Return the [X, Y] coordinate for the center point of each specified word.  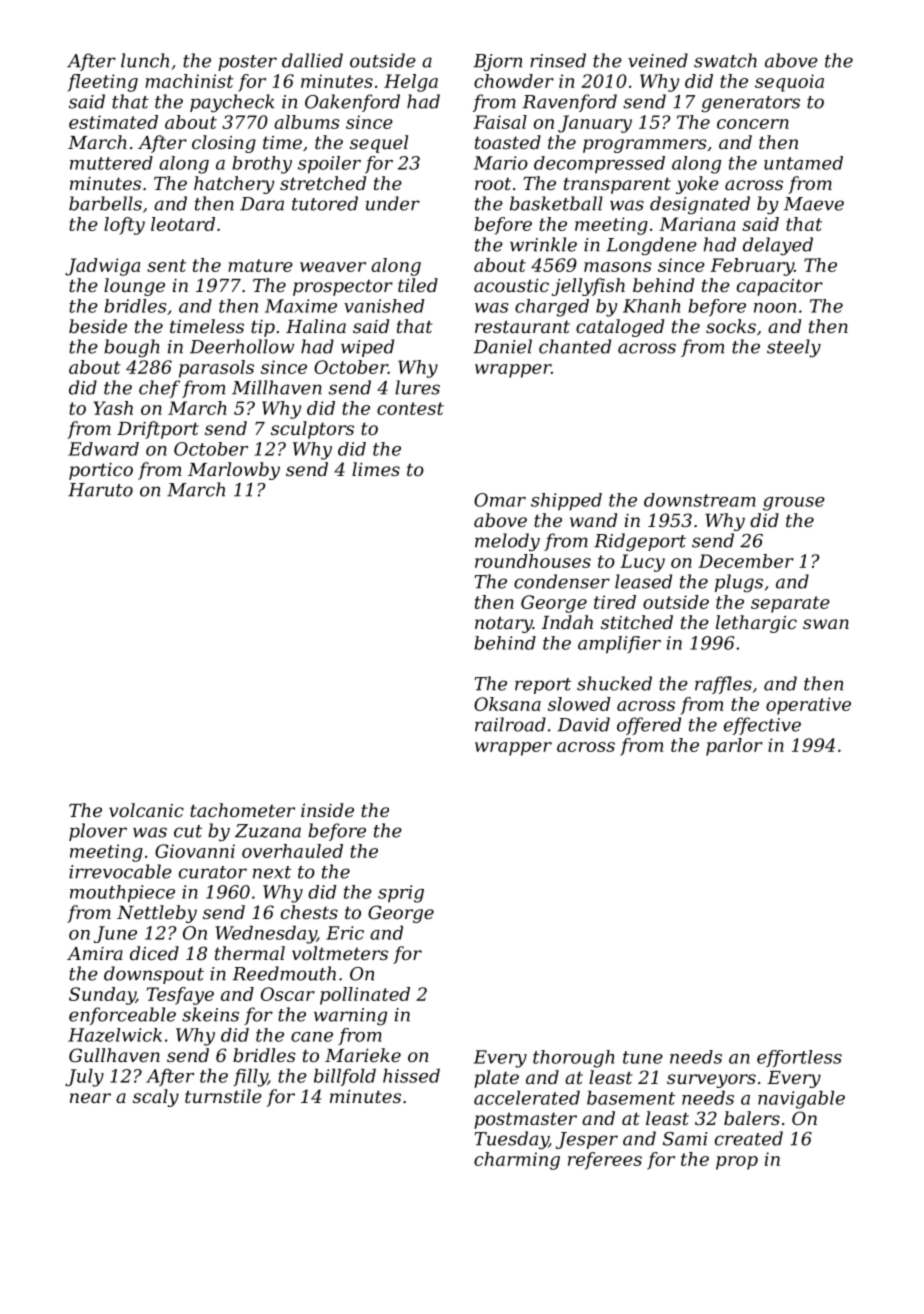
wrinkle [543, 244]
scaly [156, 1098]
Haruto [100, 490]
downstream [700, 500]
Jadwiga [102, 267]
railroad [510, 724]
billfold [345, 1077]
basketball [556, 203]
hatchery [234, 185]
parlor [734, 747]
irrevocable [120, 871]
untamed [803, 163]
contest [410, 408]
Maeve [814, 204]
